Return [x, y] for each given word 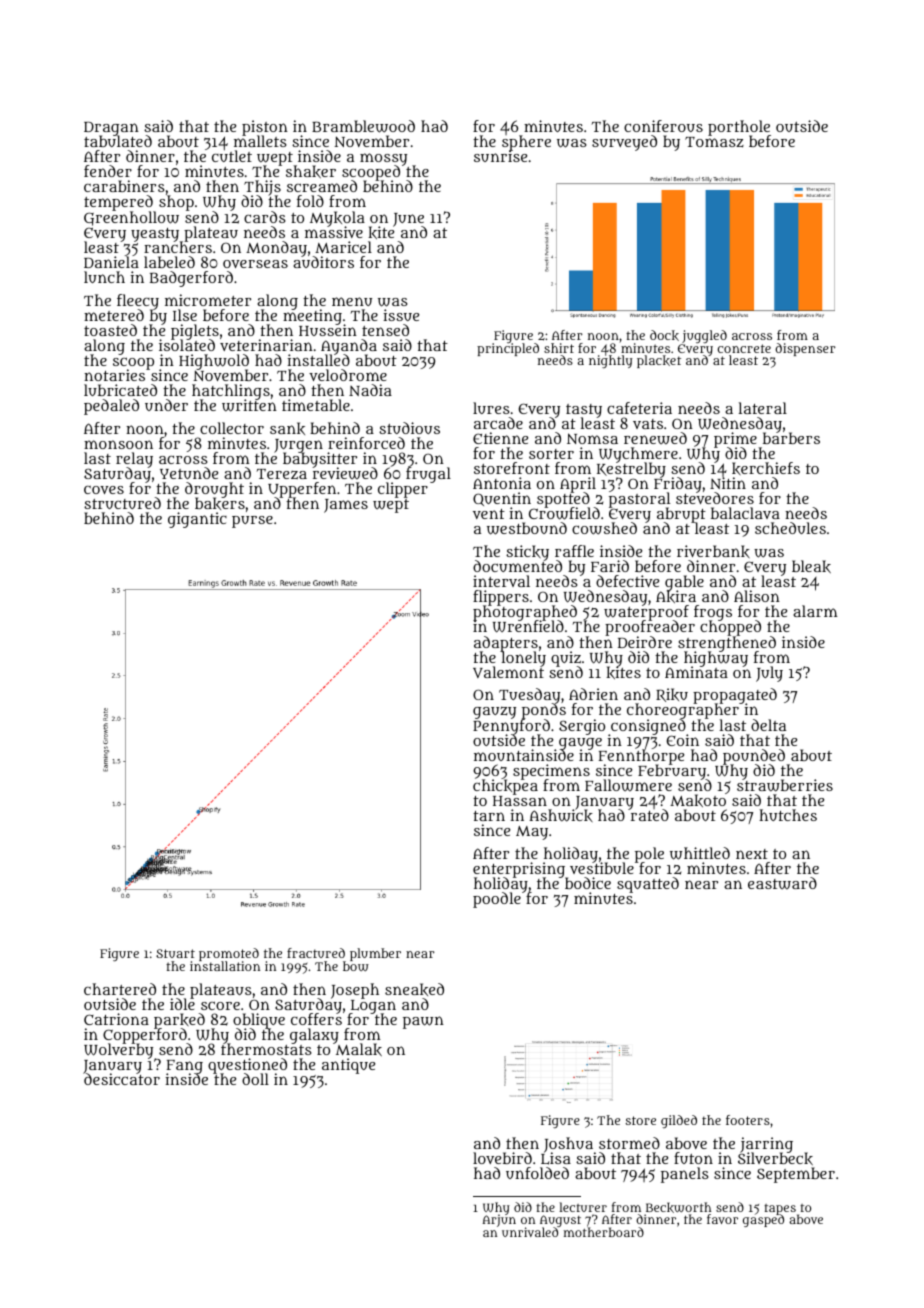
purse [252, 522]
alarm [815, 611]
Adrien [593, 694]
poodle [497, 900]
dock [664, 335]
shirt [559, 348]
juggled [704, 336]
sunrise [500, 156]
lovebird [502, 1158]
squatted [648, 885]
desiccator [122, 1079]
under [166, 405]
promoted [229, 955]
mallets [260, 141]
